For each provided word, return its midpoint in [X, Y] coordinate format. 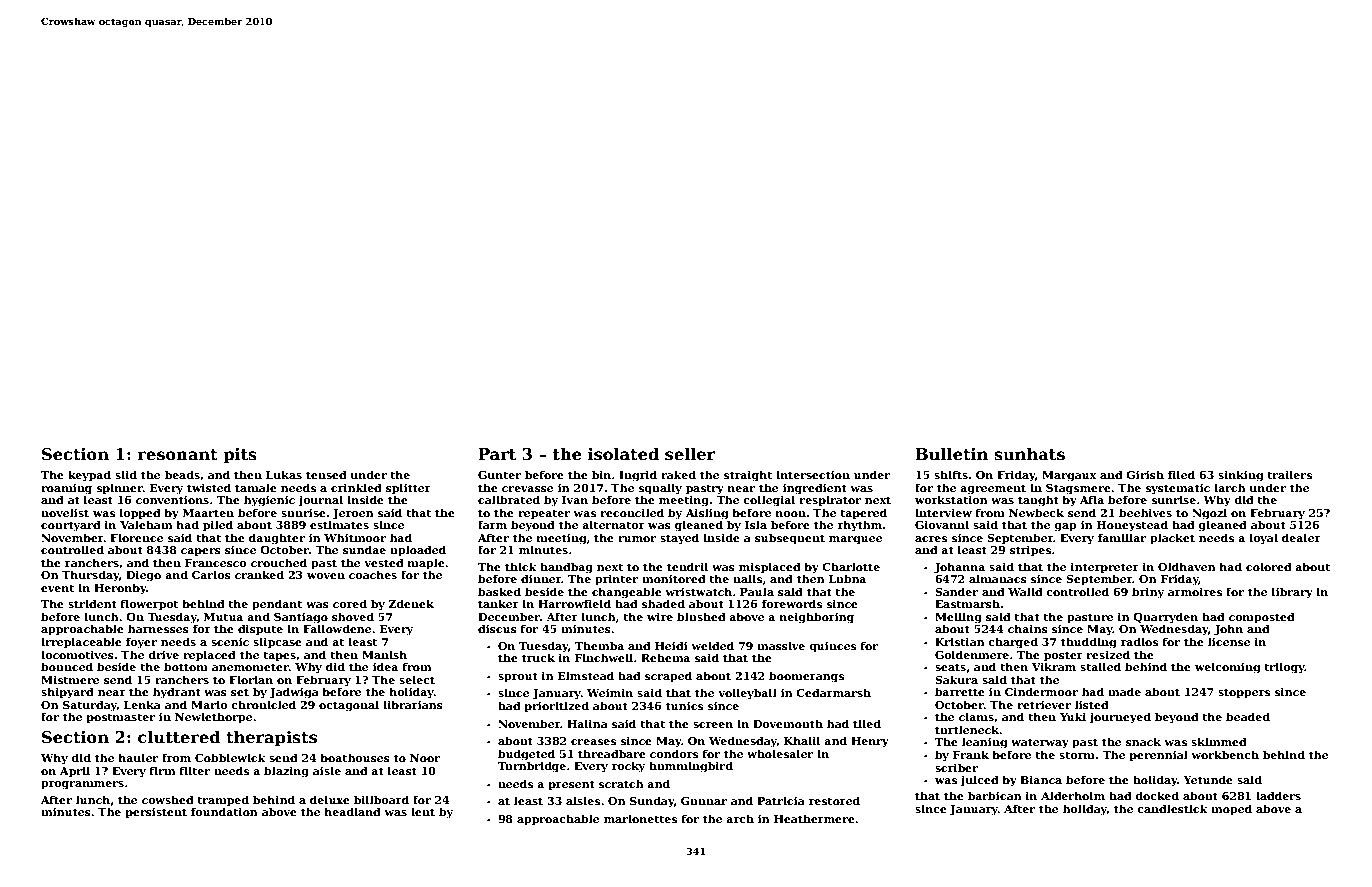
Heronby [120, 589]
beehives [1145, 512]
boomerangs [806, 677]
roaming [66, 489]
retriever [1044, 705]
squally [660, 489]
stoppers [1244, 693]
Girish [1145, 474]
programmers [82, 785]
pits [240, 456]
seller [690, 454]
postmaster [121, 718]
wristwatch [698, 591]
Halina [587, 723]
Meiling [958, 618]
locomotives [77, 654]
